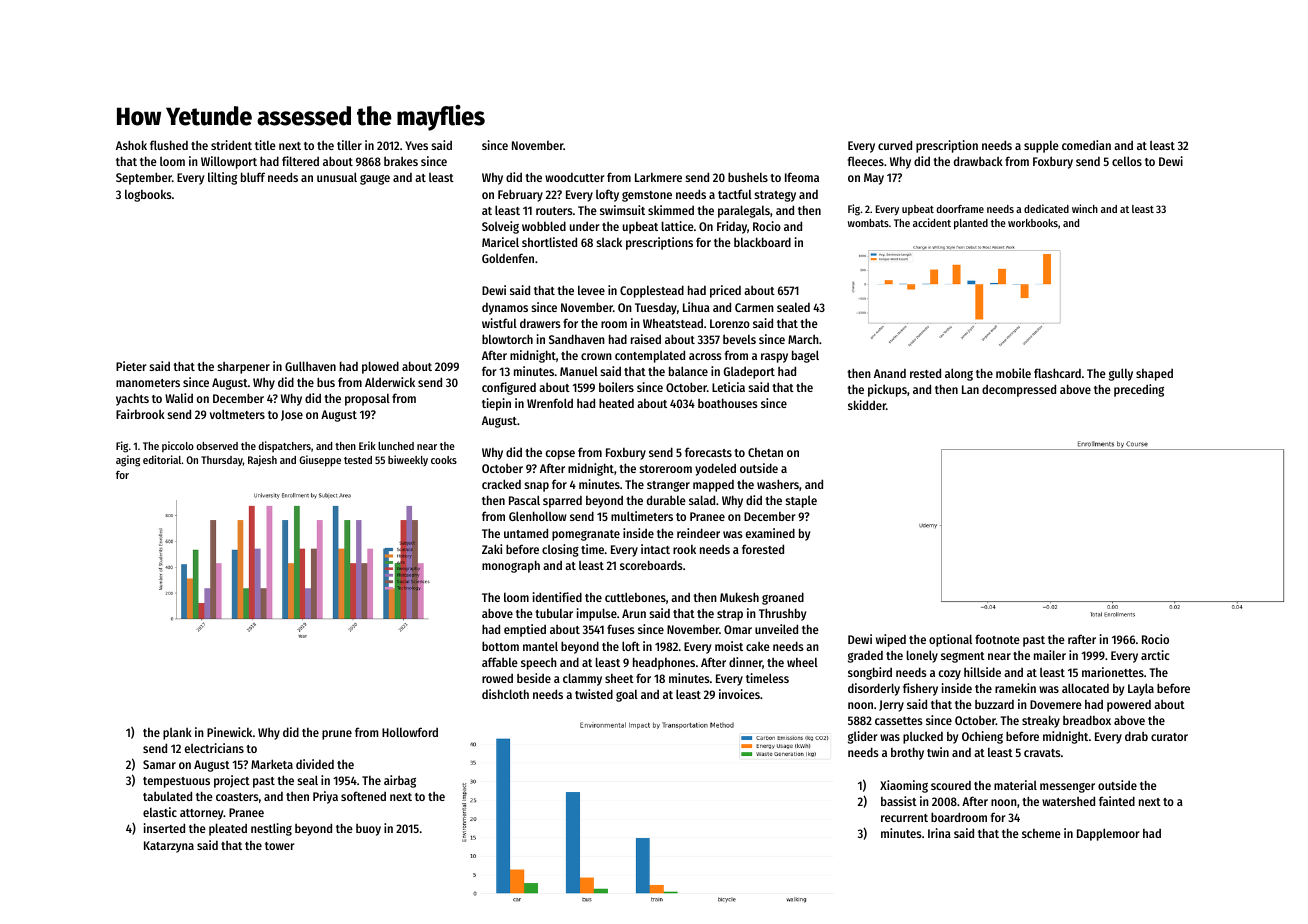 This screenshot has width=1308, height=924. I want to click on groaned, so click(783, 598).
